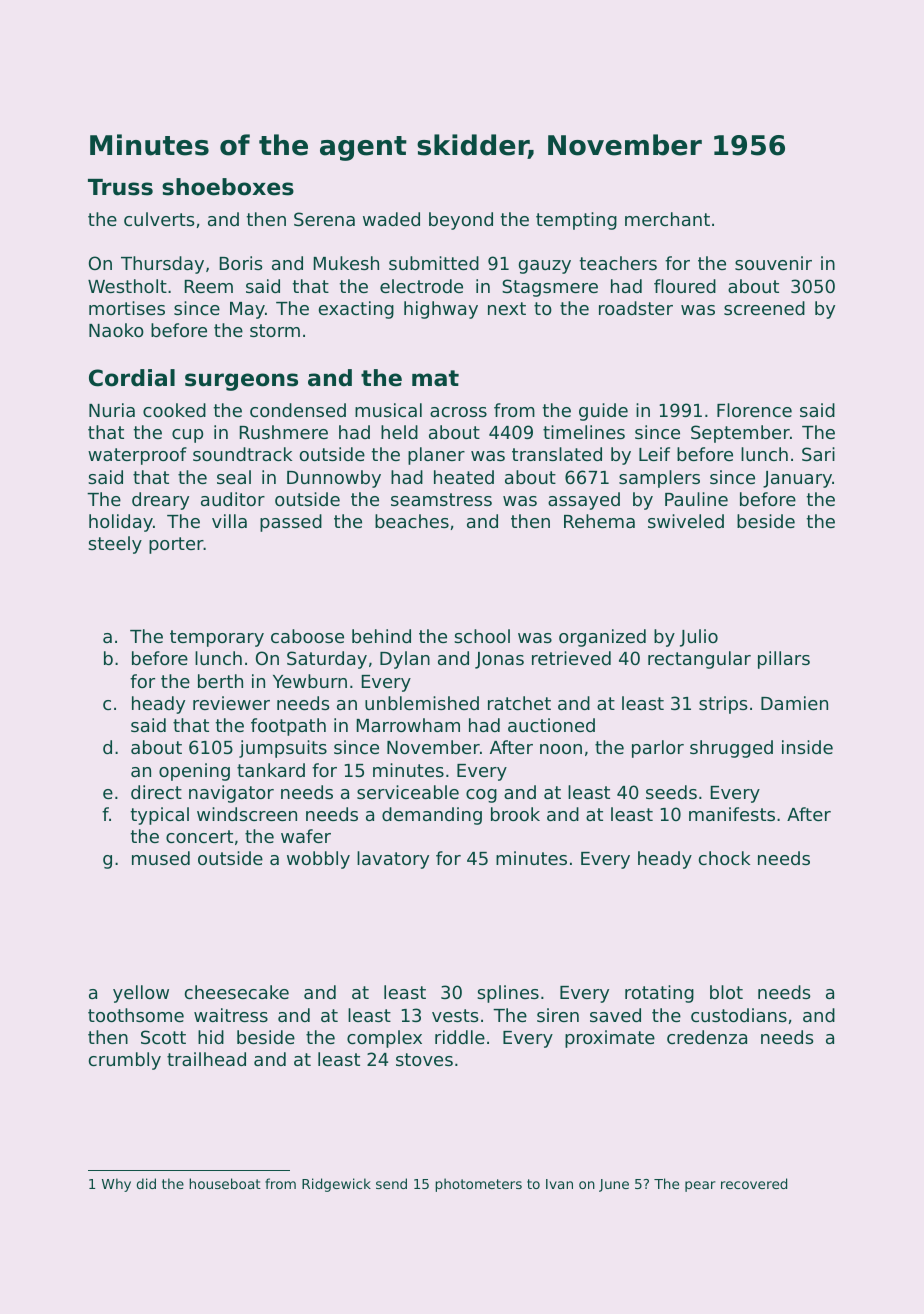 The width and height of the screenshot is (924, 1314). Describe the element at coordinates (764, 308) in the screenshot. I see `screened` at that location.
